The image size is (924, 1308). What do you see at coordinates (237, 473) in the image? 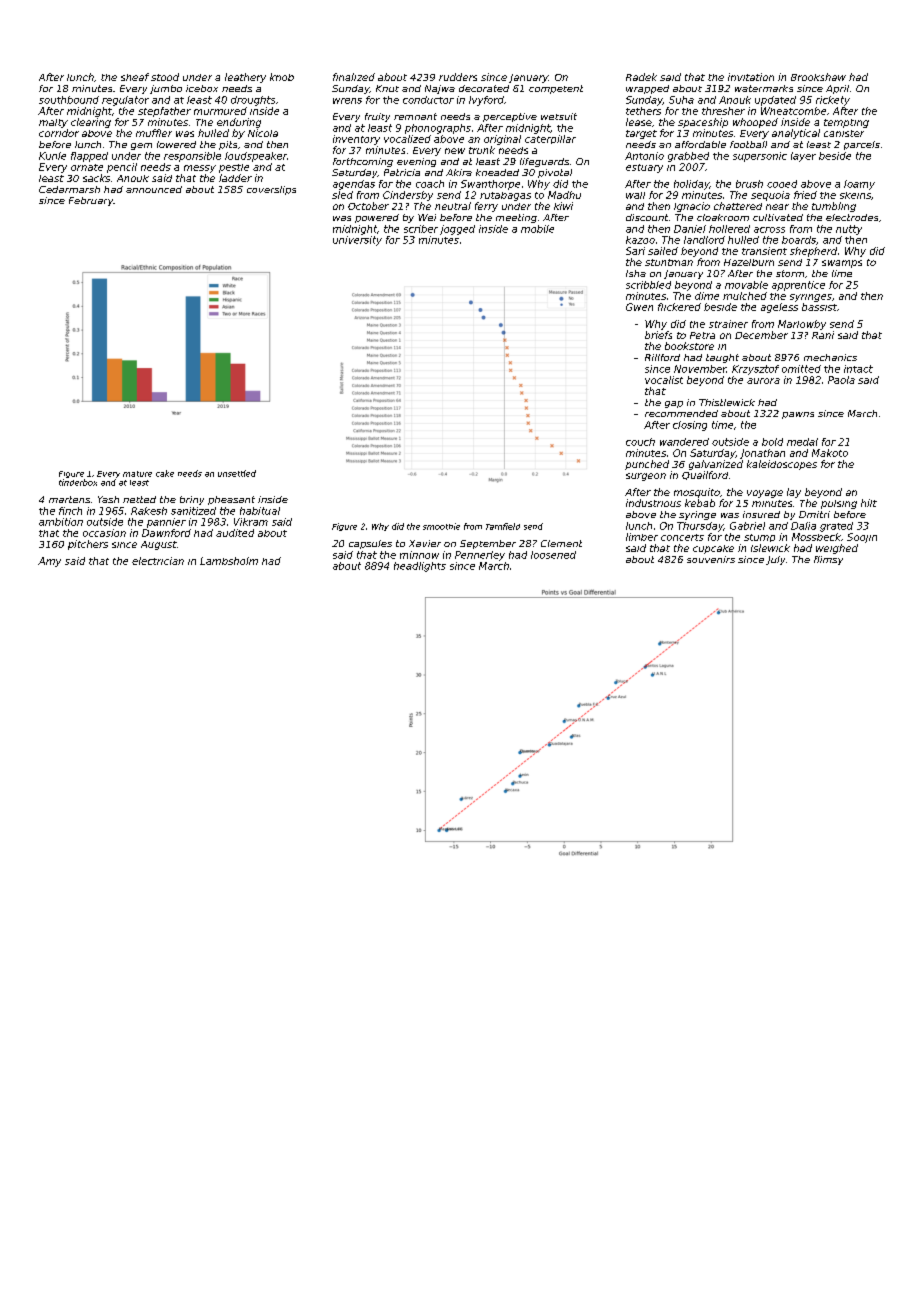
I see `unsettled` at bounding box center [237, 473].
